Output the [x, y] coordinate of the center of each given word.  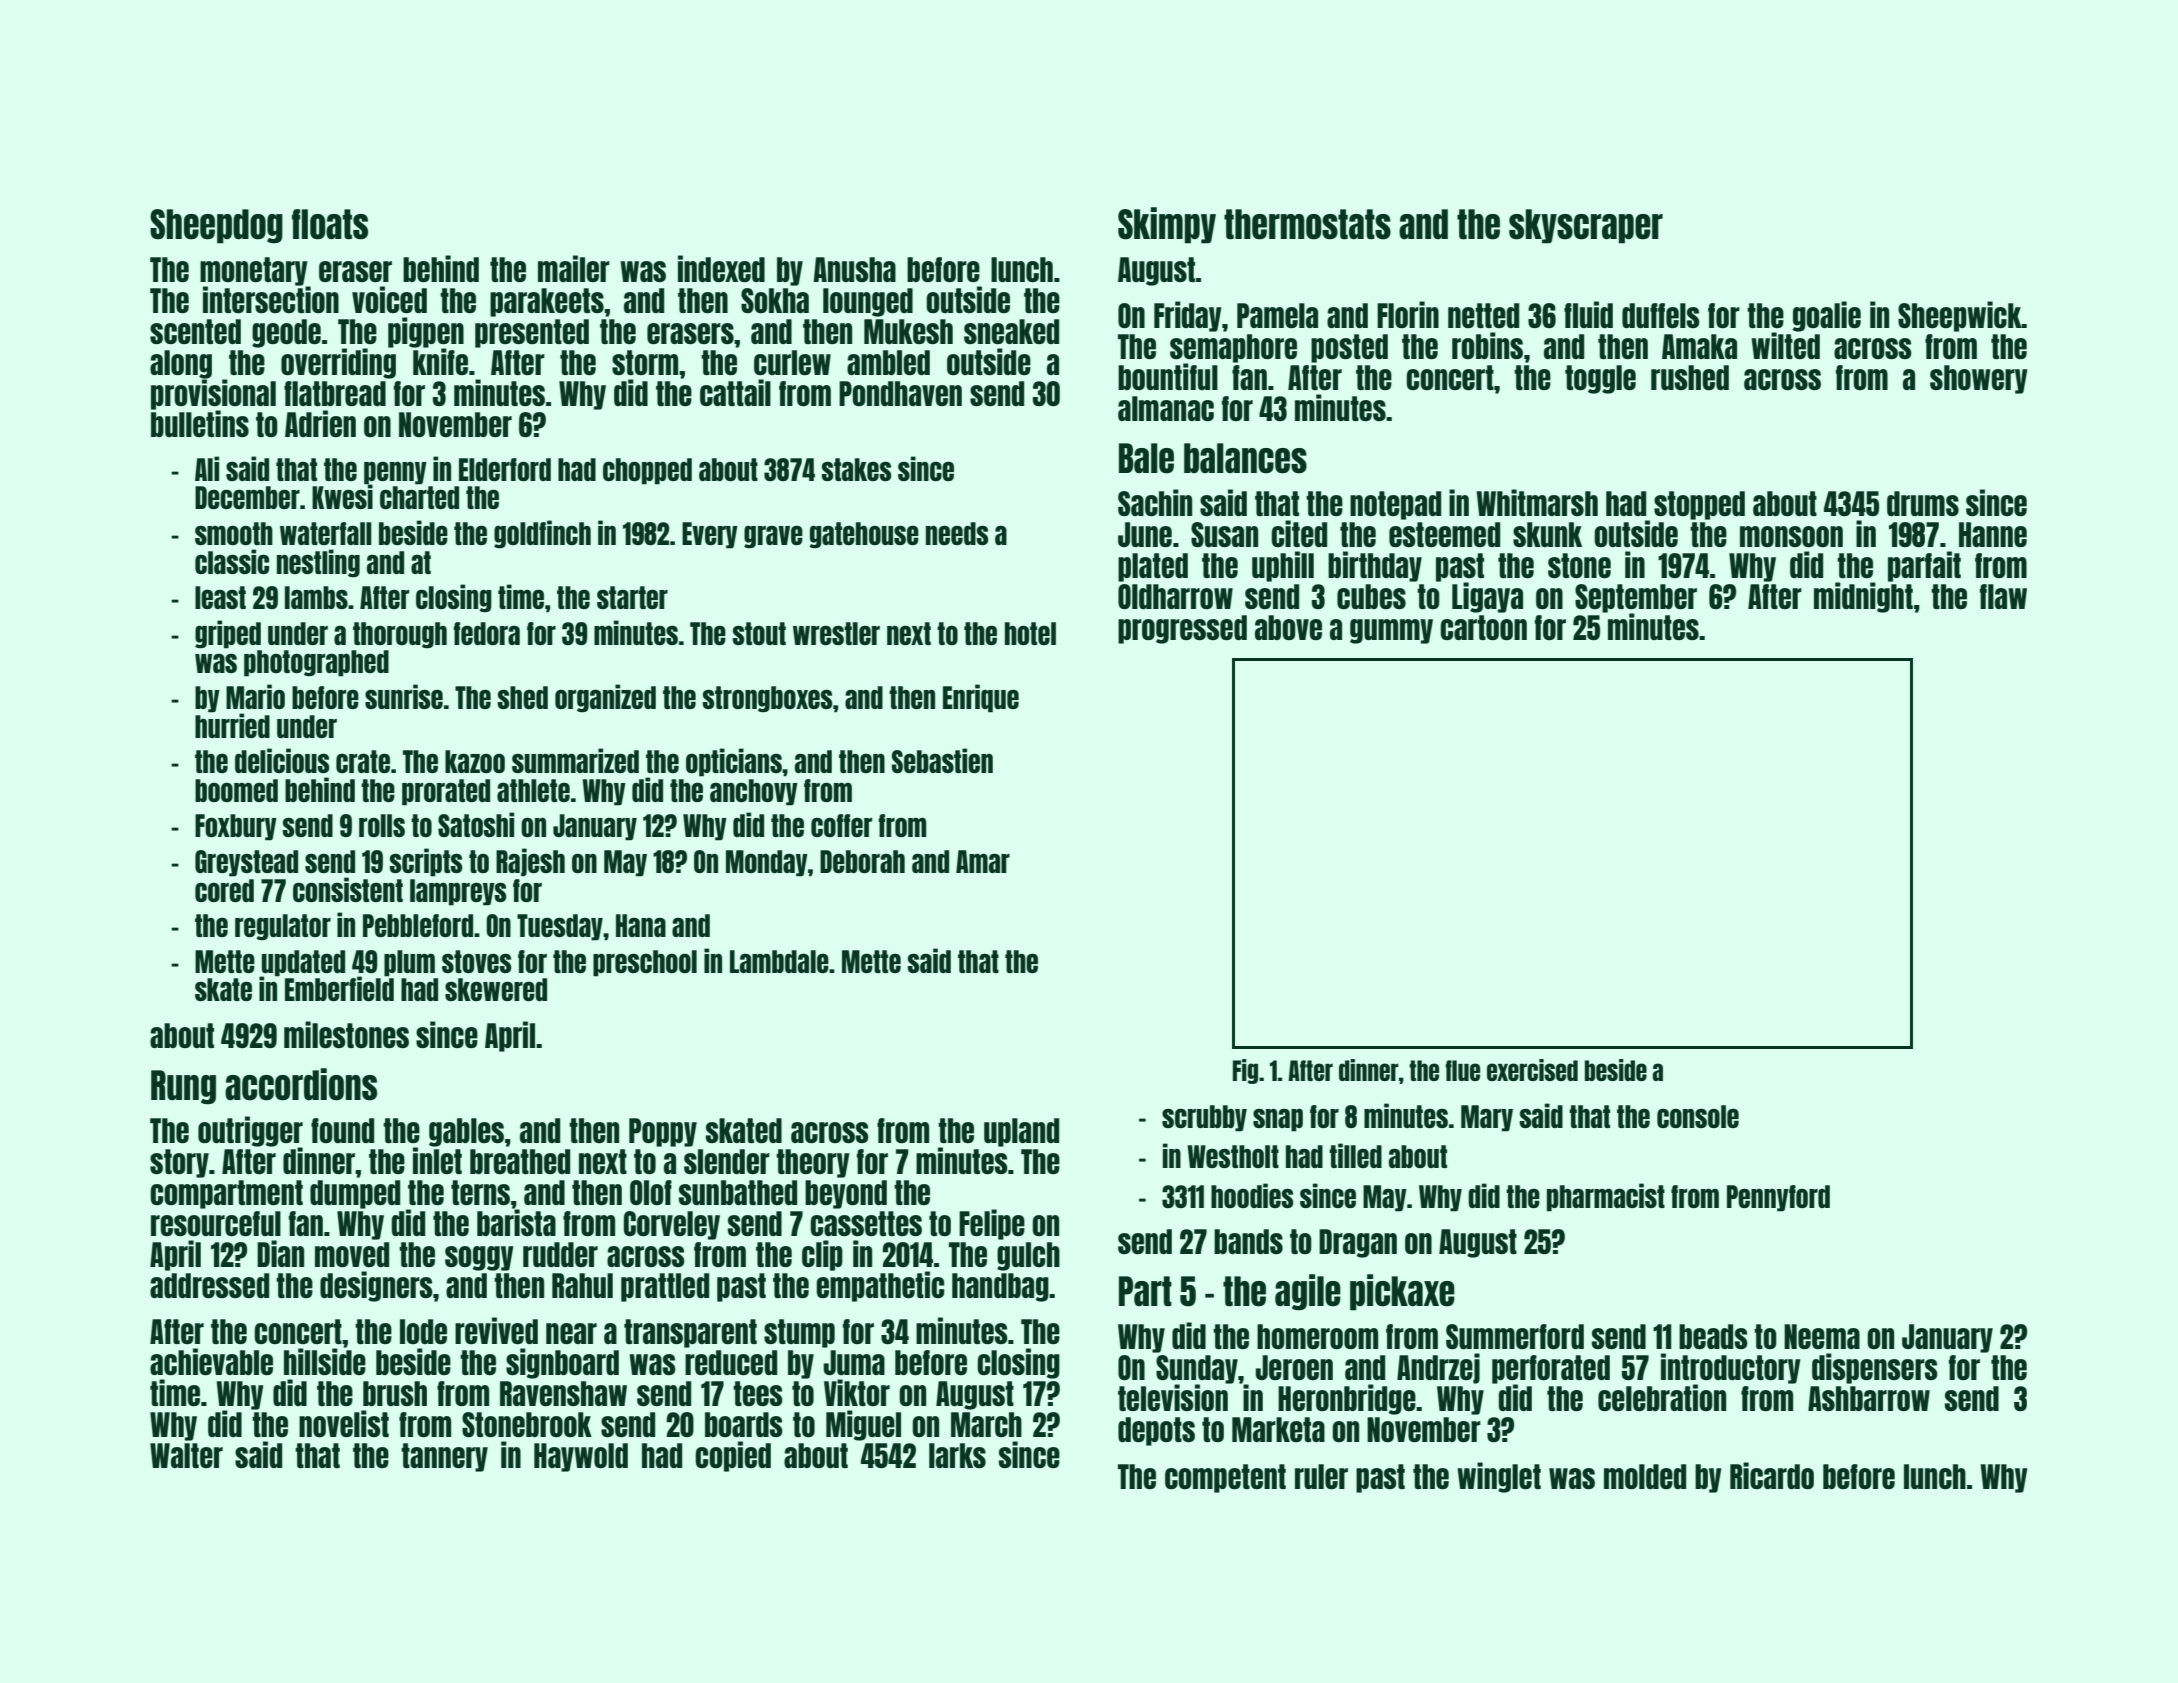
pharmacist [1606, 1197]
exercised [1532, 1070]
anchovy [754, 792]
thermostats [1307, 224]
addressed [209, 1285]
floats [330, 224]
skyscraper [1586, 226]
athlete [533, 790]
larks [957, 1455]
